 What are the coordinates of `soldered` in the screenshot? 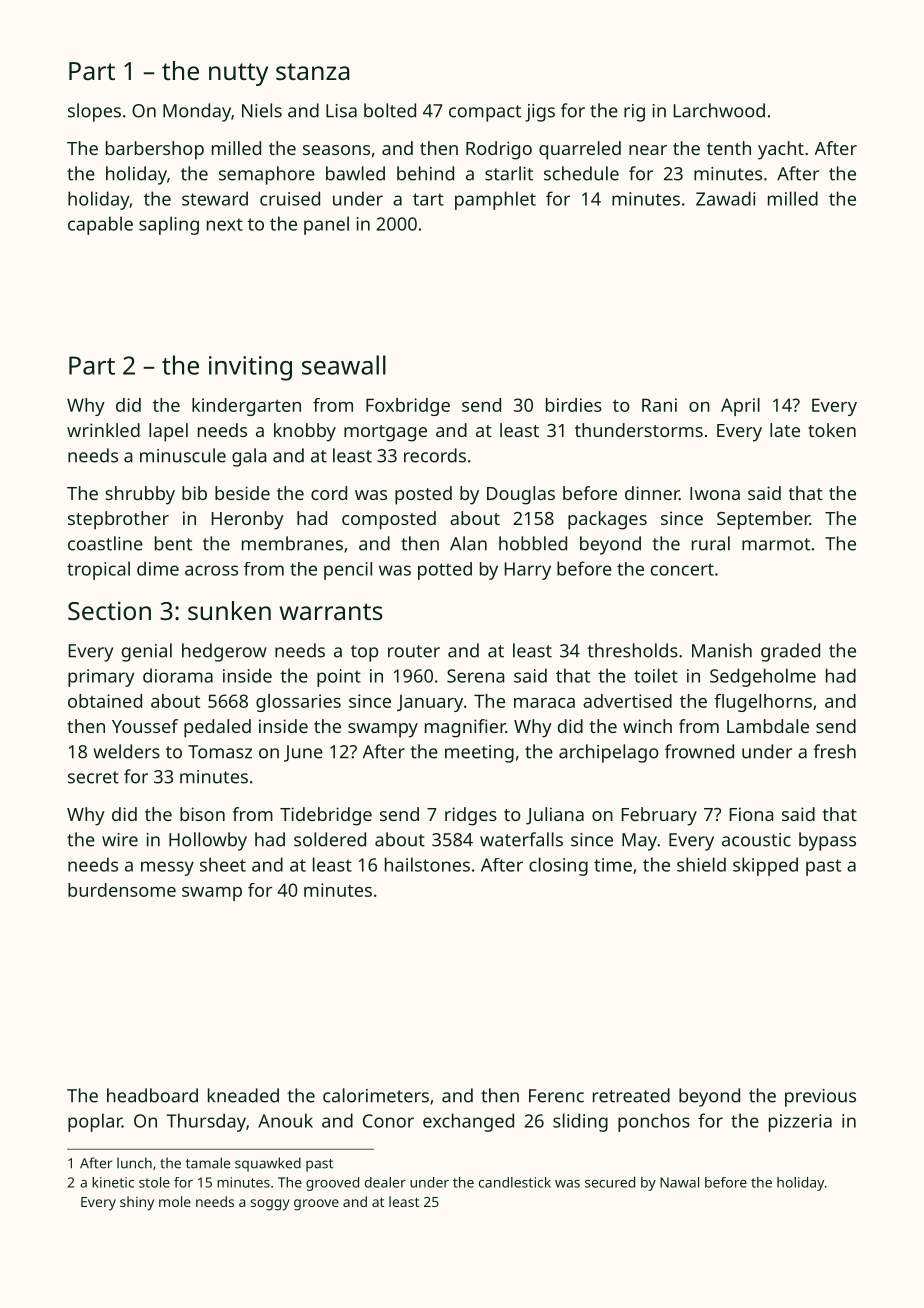 It's located at (330, 839).
